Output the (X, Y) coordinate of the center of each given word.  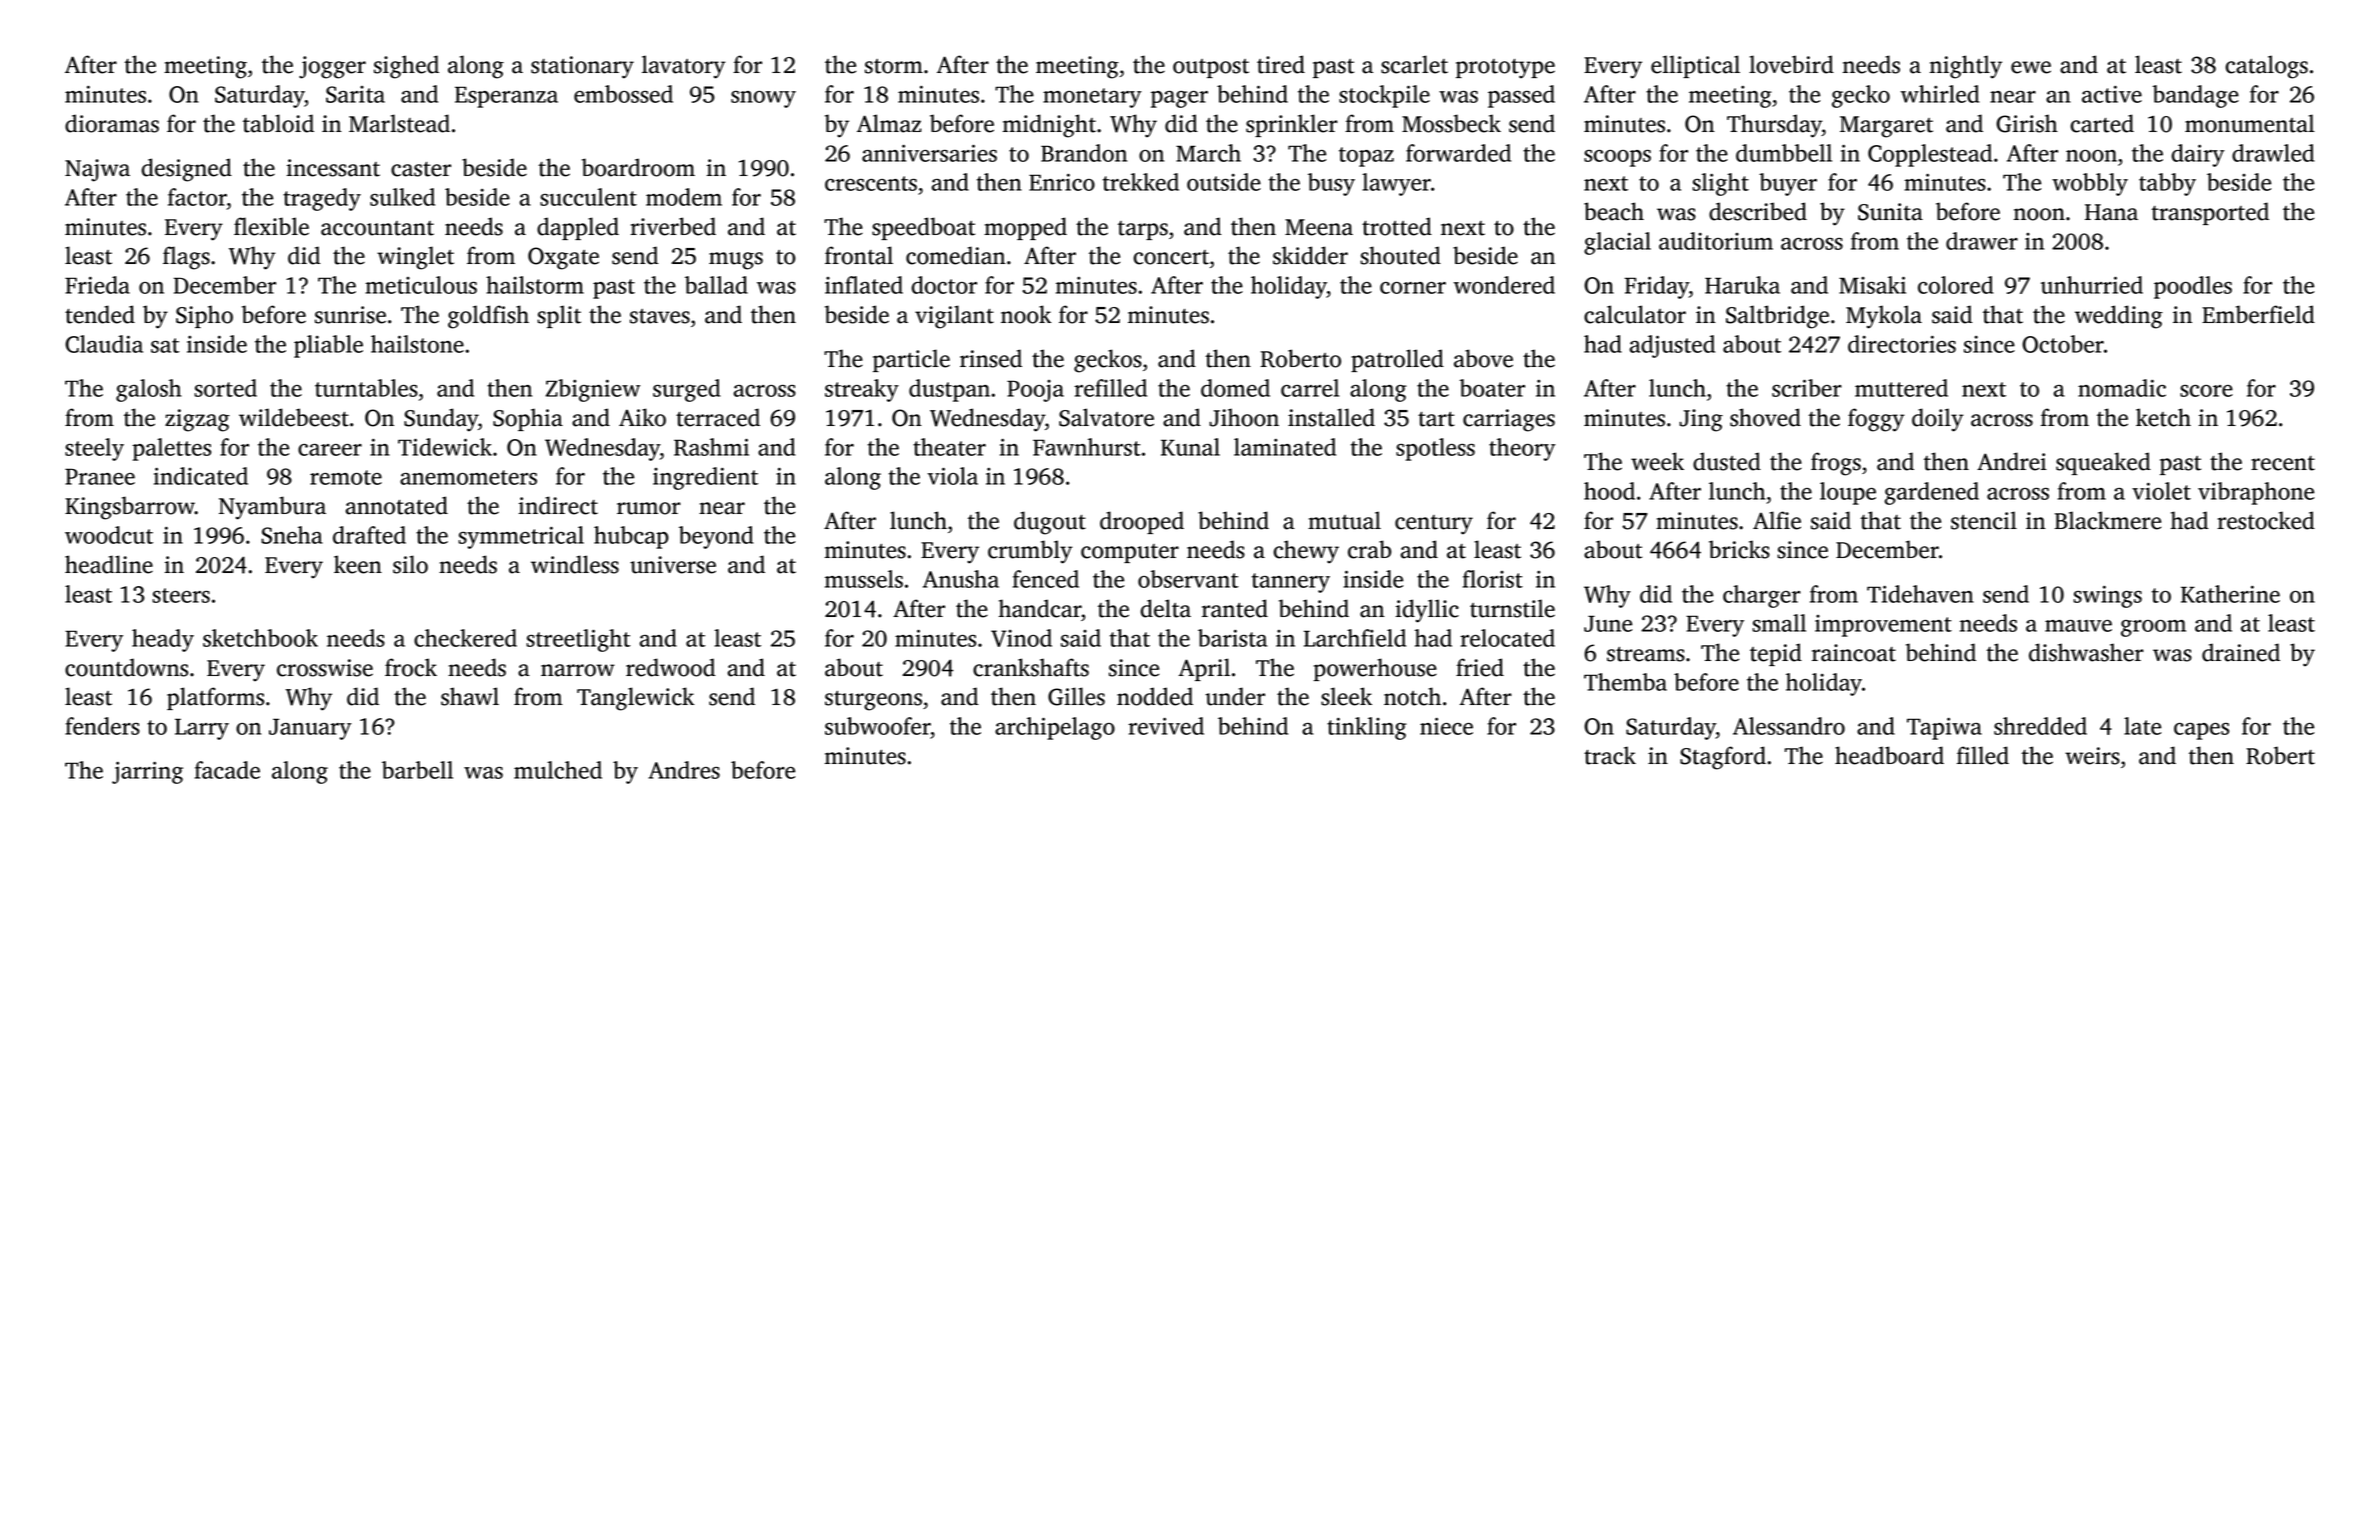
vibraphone (2256, 493)
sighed (406, 67)
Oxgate (563, 258)
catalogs (2267, 67)
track (1610, 755)
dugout (1050, 523)
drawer (1982, 241)
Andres (684, 770)
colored (1955, 285)
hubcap (631, 537)
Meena (1319, 227)
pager (1179, 99)
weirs (2092, 756)
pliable (328, 346)
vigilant (954, 317)
